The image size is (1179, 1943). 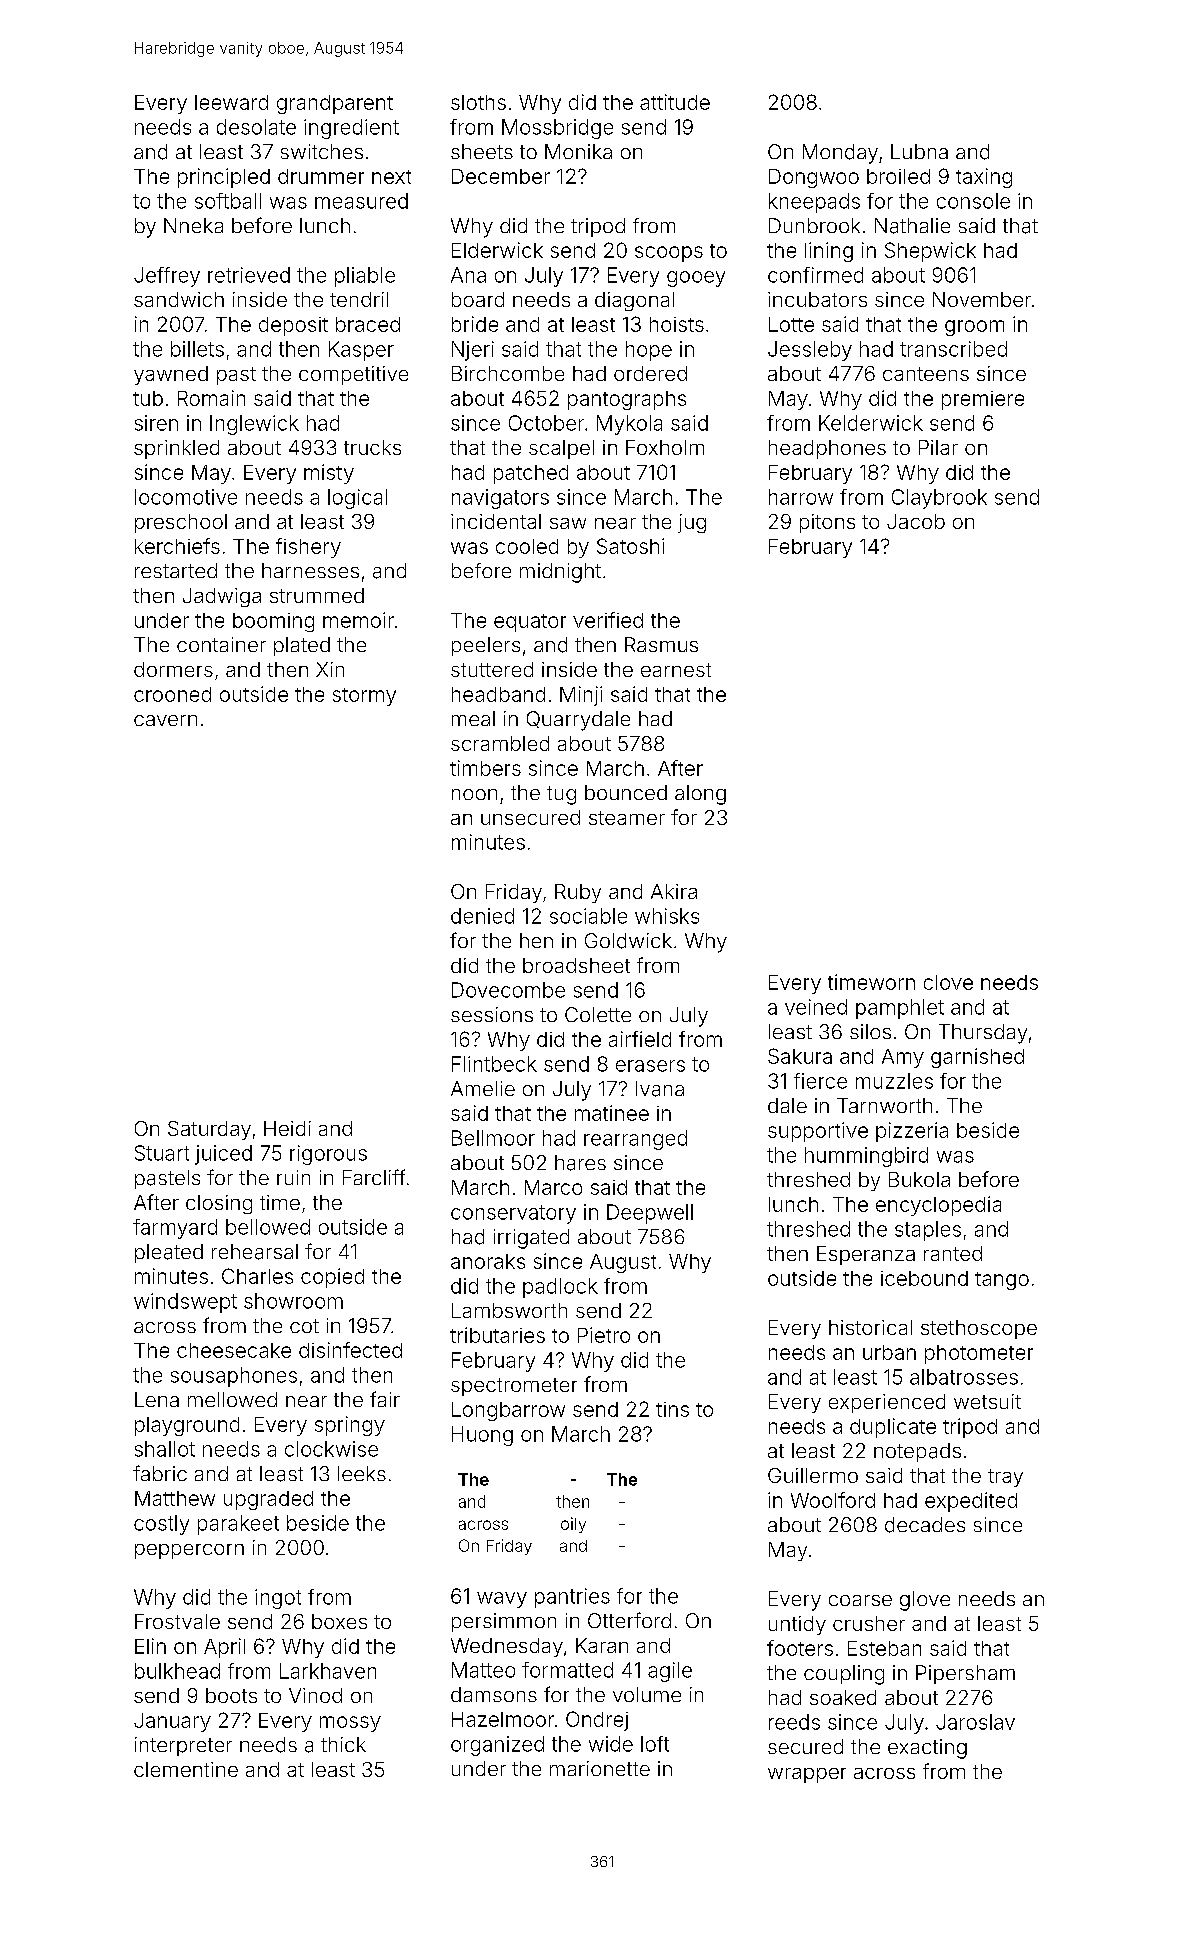 What do you see at coordinates (508, 990) in the document?
I see `Dovecombe` at bounding box center [508, 990].
